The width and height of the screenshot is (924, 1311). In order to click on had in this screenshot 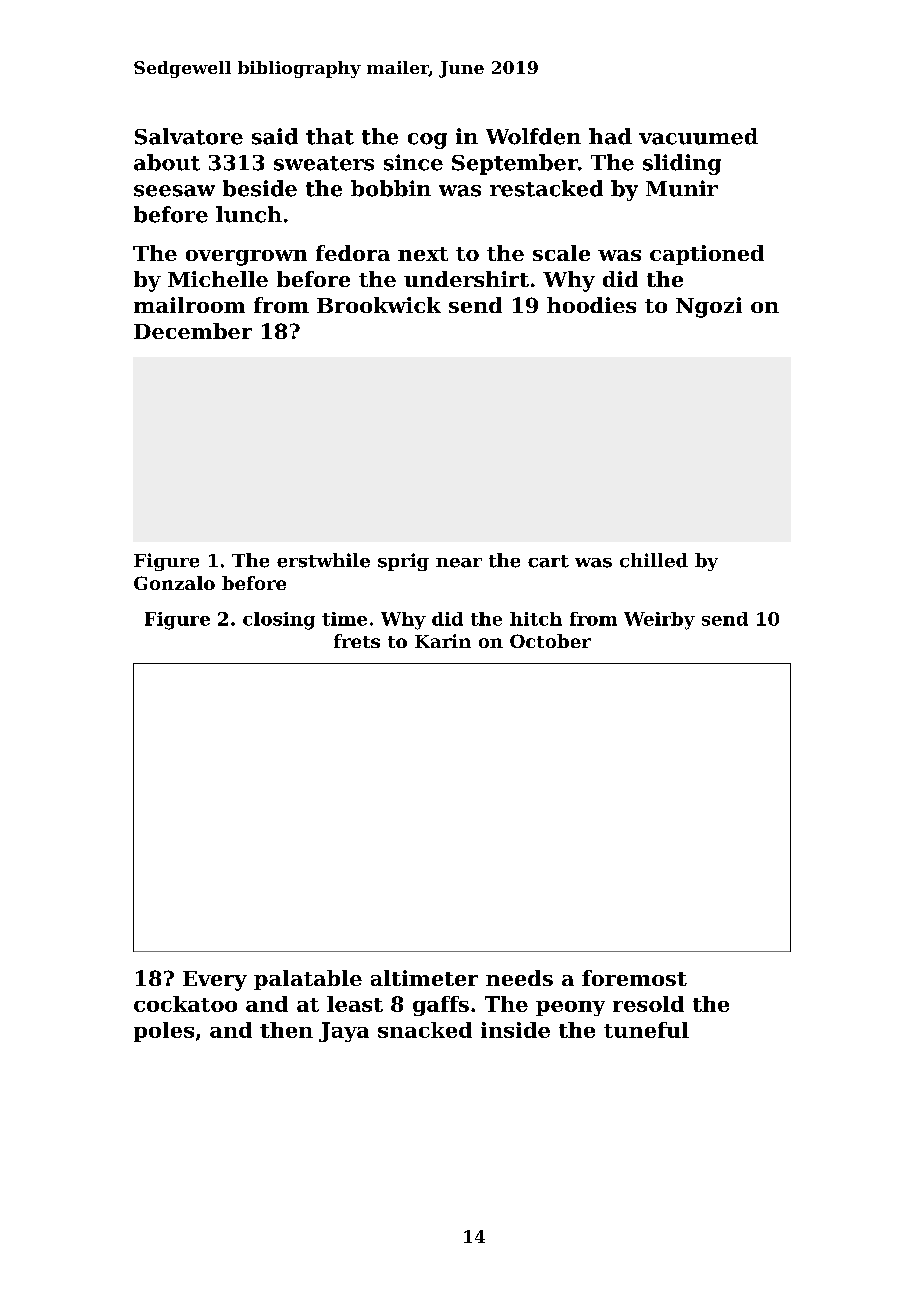, I will do `click(610, 136)`.
